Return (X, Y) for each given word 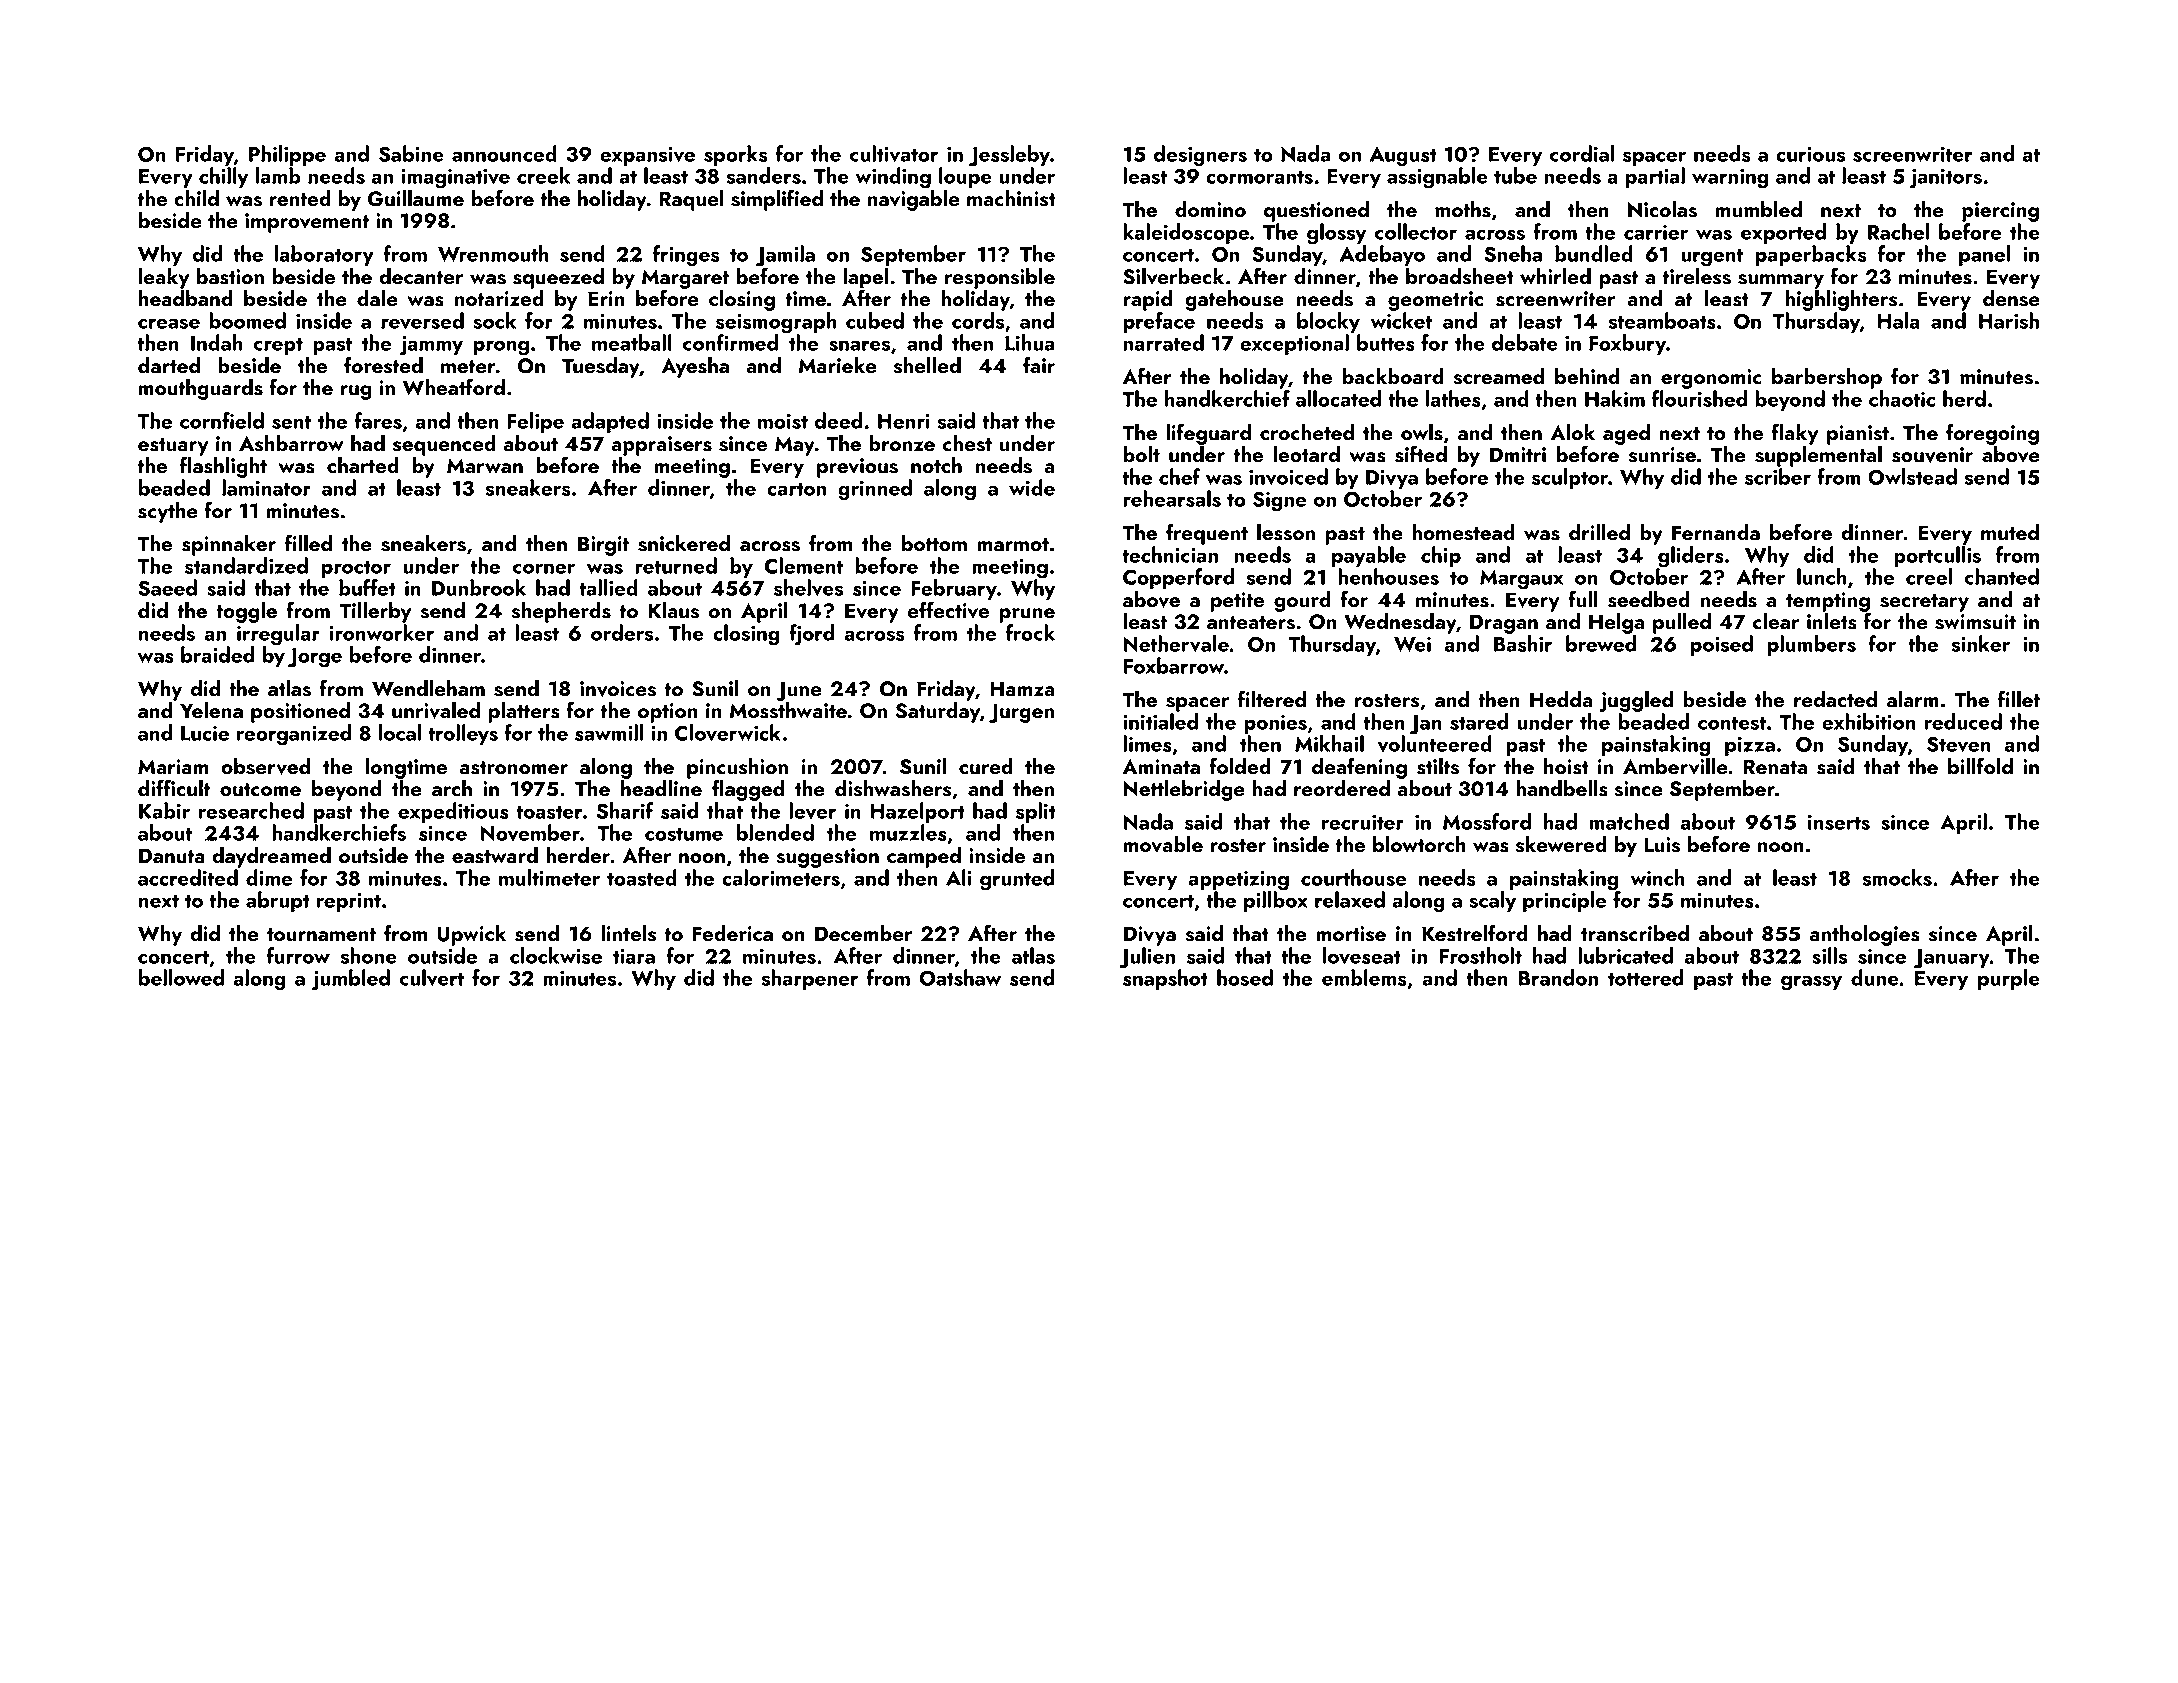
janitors (1946, 179)
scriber (1778, 476)
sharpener (810, 979)
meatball (632, 342)
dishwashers (893, 788)
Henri (904, 421)
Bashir (1523, 643)
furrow (298, 955)
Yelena (211, 710)
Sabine (411, 153)
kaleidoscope (1186, 233)
